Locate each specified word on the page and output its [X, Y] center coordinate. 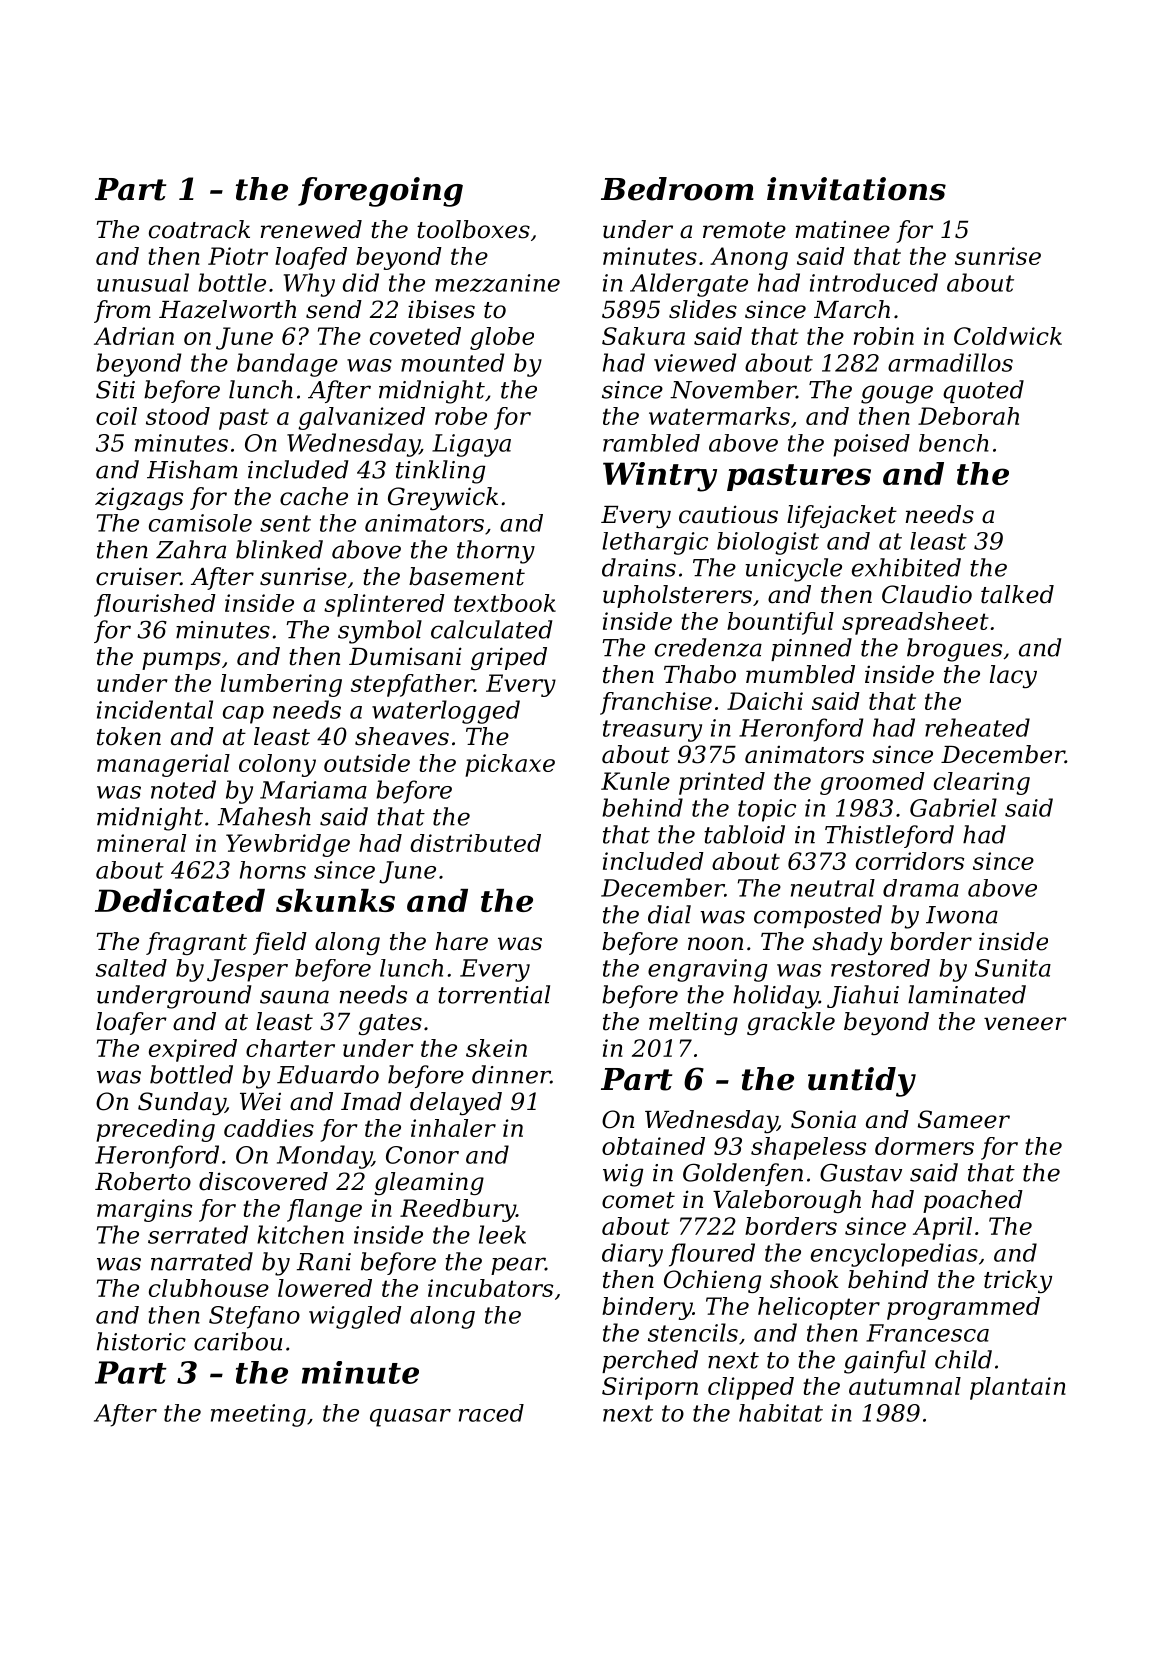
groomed [872, 783]
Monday [324, 1157]
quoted [983, 391]
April [942, 1228]
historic [141, 1341]
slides [703, 309]
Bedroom [677, 189]
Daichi [765, 701]
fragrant [196, 943]
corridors [910, 861]
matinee [843, 230]
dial [669, 914]
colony [277, 765]
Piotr [238, 256]
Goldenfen [743, 1174]
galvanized [361, 418]
